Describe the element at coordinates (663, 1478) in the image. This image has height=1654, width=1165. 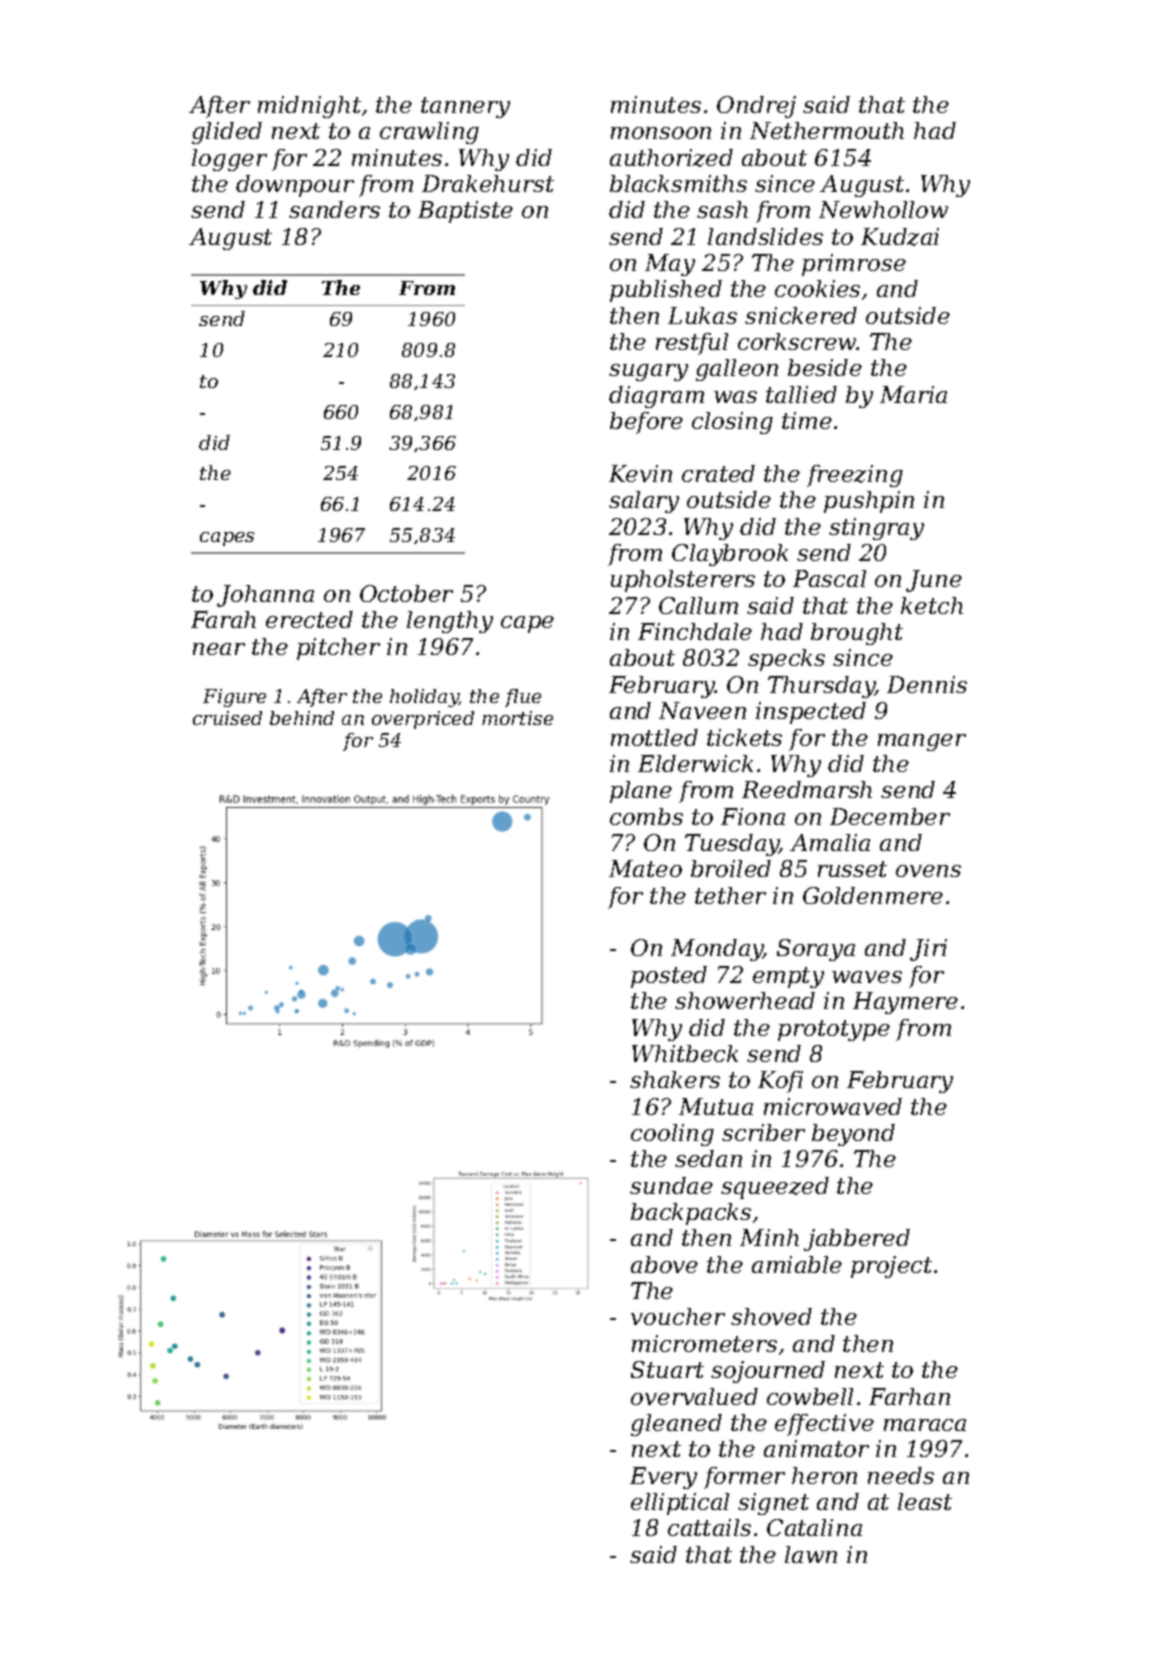
I see `Every` at that location.
